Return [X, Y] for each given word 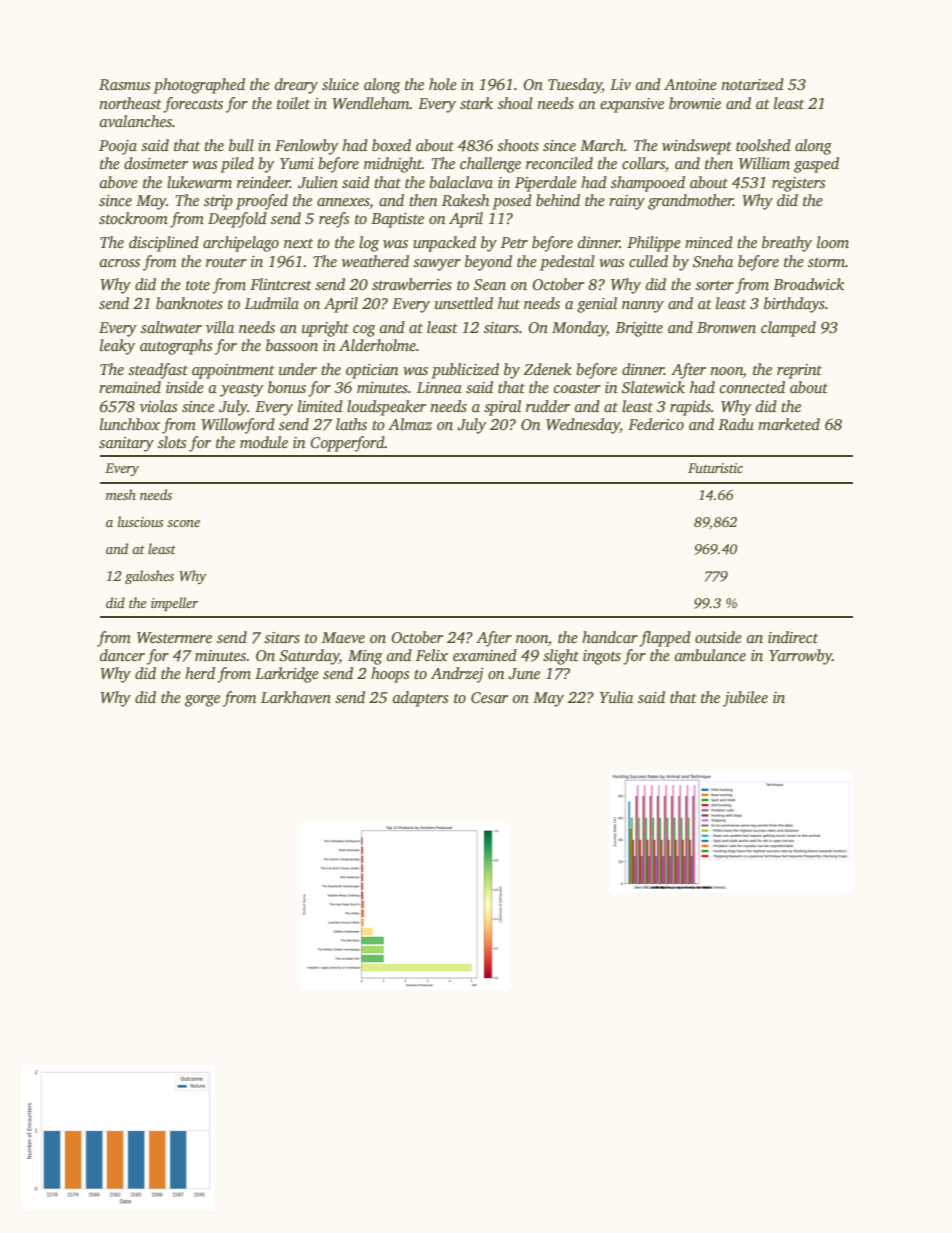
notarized [752, 84]
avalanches [136, 121]
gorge [202, 701]
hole [443, 84]
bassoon [292, 345]
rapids [690, 408]
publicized [465, 371]
